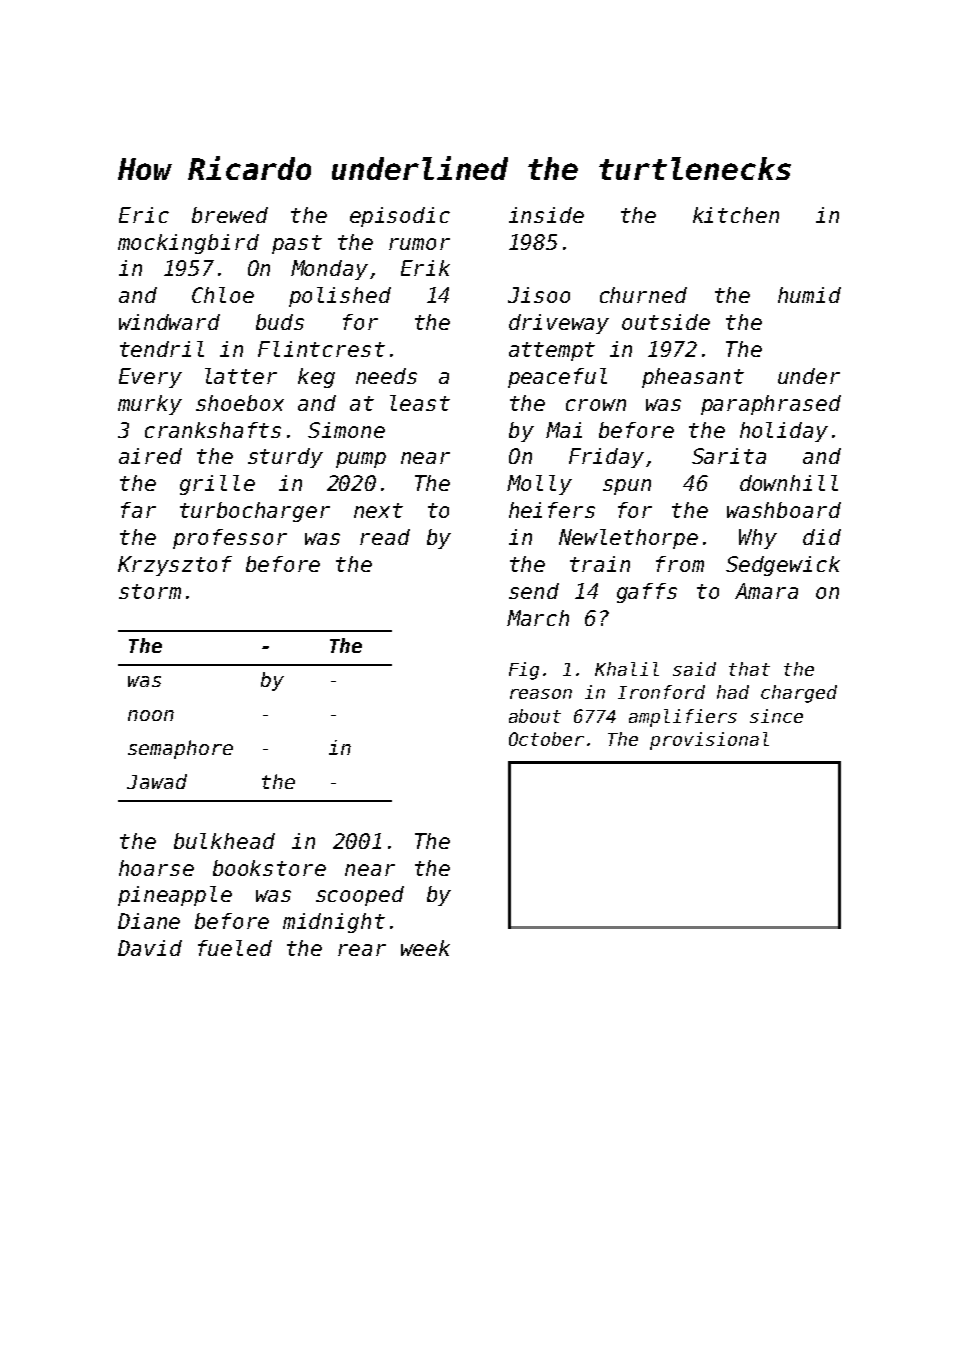  What do you see at coordinates (150, 405) in the screenshot?
I see `murky` at bounding box center [150, 405].
